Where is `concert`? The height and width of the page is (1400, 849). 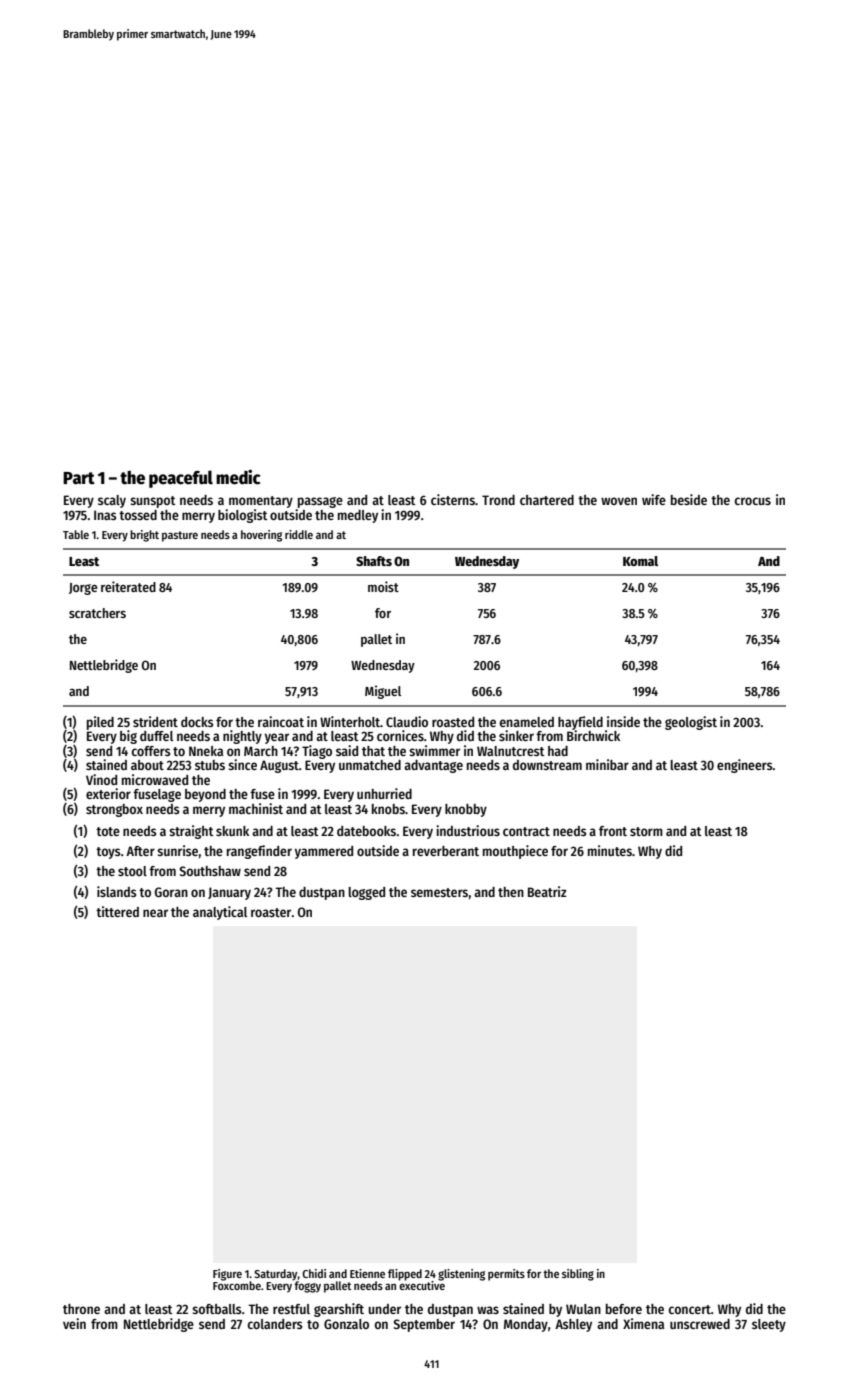 concert is located at coordinates (690, 1309).
